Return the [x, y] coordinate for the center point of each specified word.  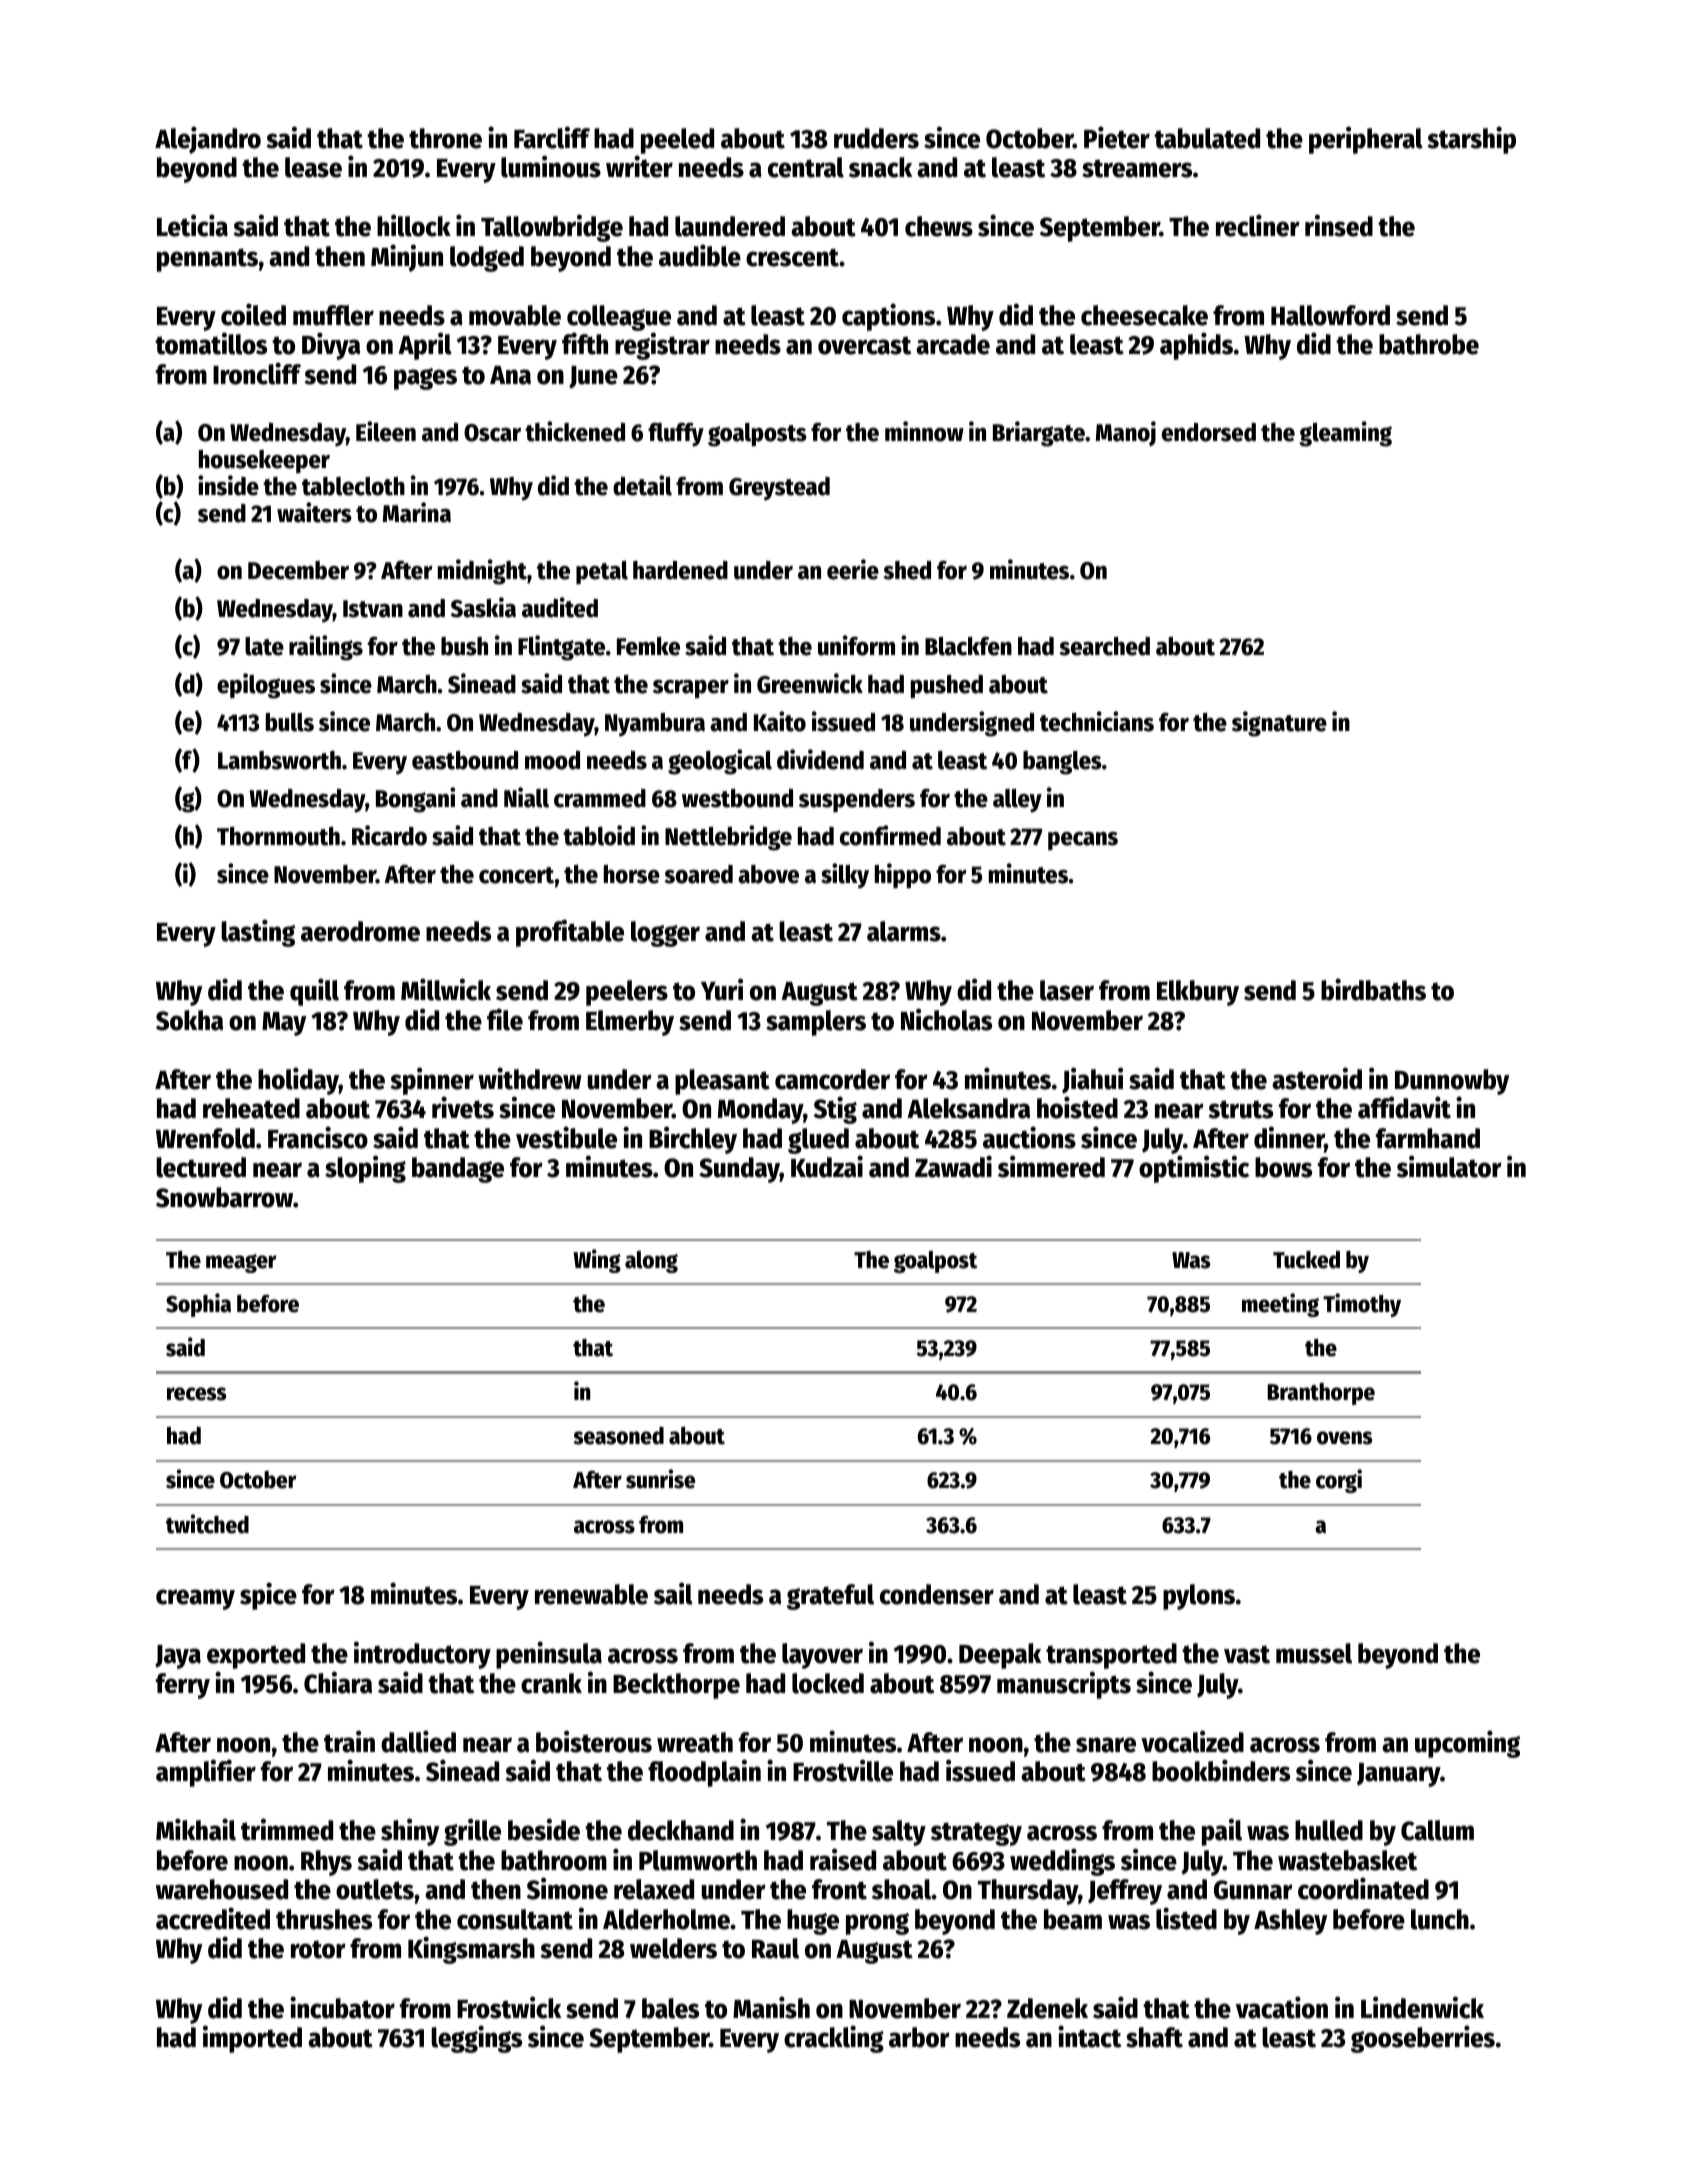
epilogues [266, 686]
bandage [458, 1170]
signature [1279, 724]
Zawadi [953, 1166]
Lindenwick [1422, 2007]
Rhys [326, 1863]
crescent [792, 257]
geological [720, 762]
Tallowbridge [552, 228]
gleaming [1345, 434]
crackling [834, 2039]
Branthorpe [1321, 1394]
